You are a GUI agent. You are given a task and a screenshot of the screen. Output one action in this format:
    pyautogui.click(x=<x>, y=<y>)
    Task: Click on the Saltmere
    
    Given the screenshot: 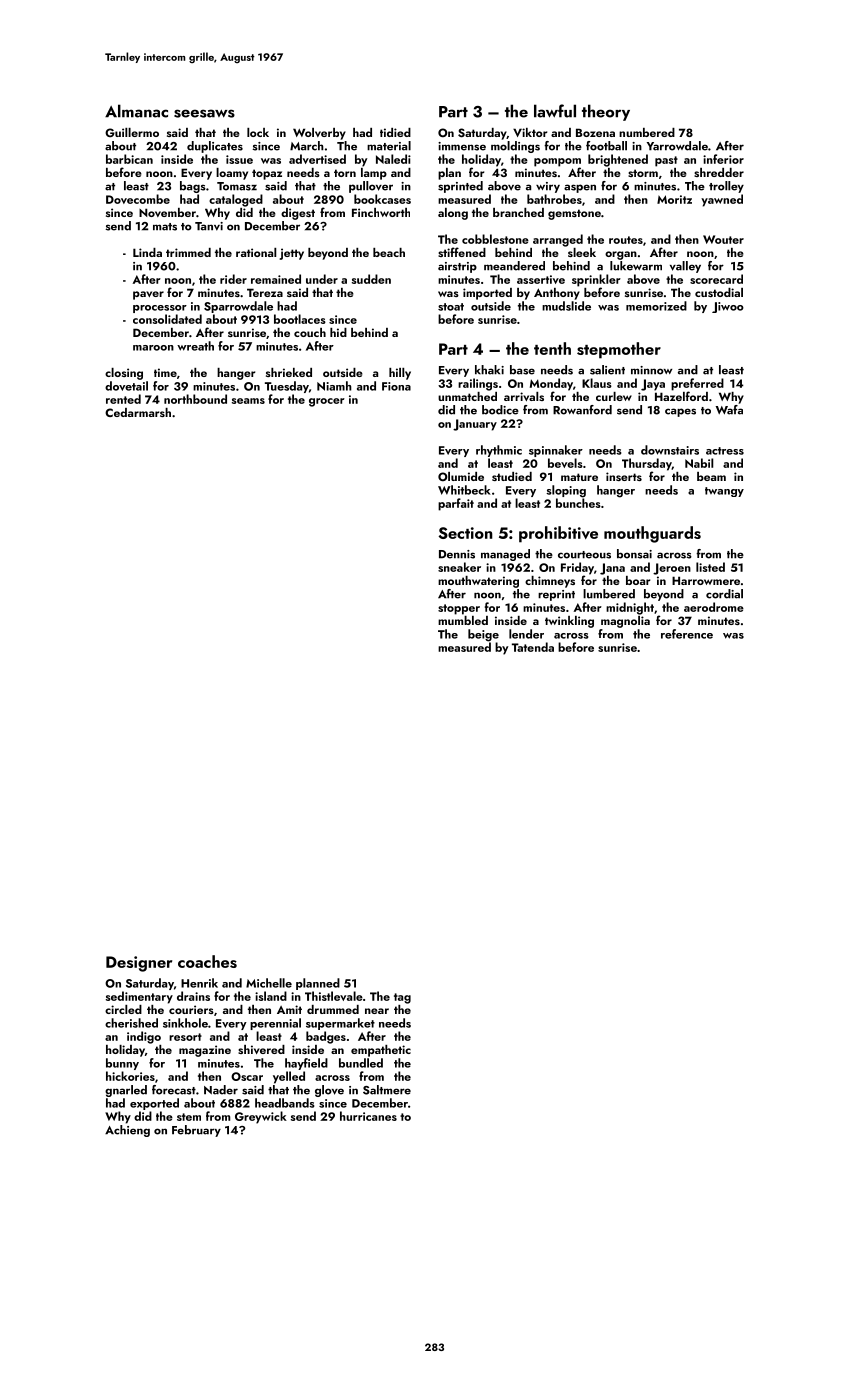 What is the action you would take?
    pyautogui.click(x=387, y=1090)
